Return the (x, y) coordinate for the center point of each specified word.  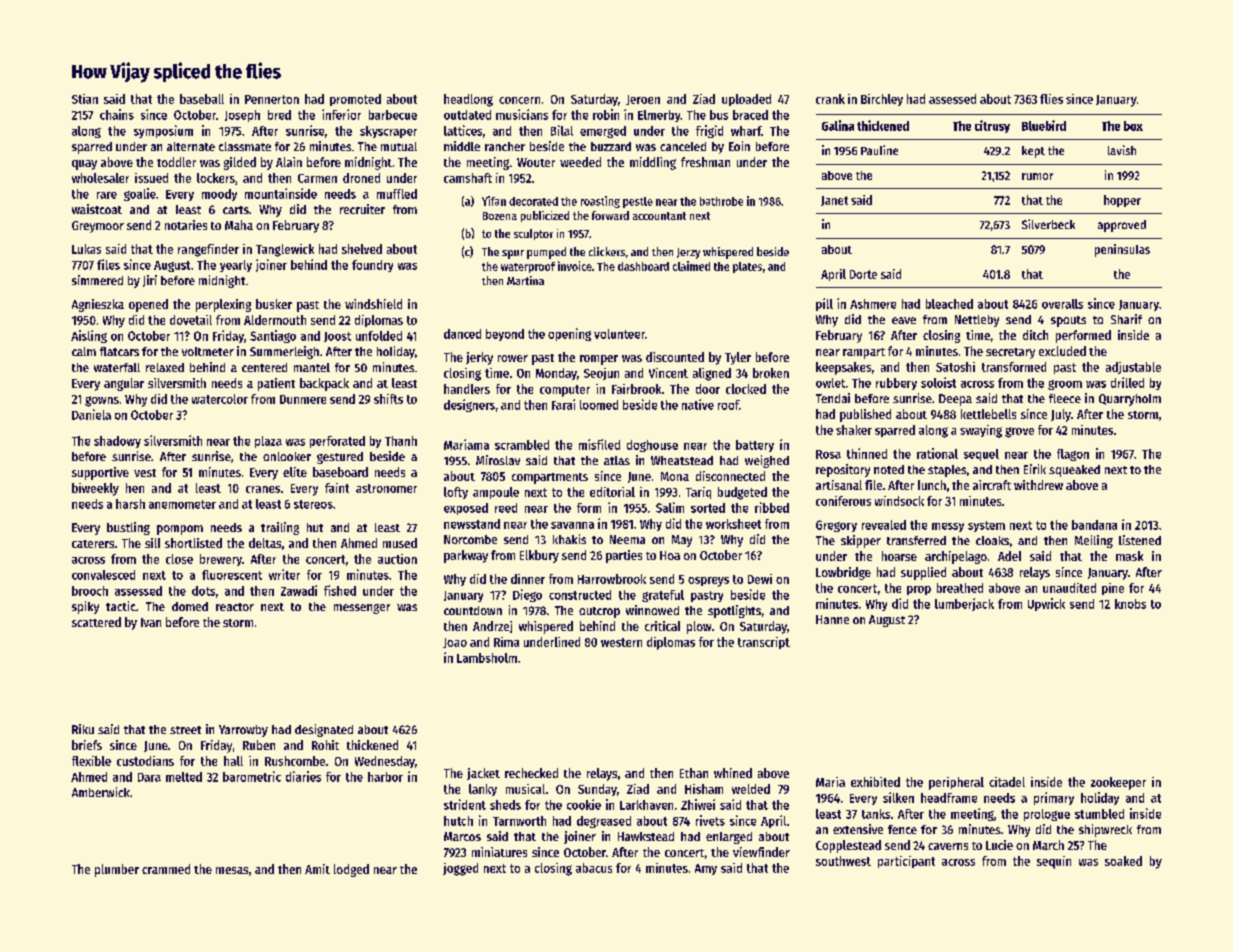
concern (519, 100)
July (1061, 415)
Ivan (151, 622)
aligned (712, 374)
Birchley (882, 100)
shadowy (117, 442)
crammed (166, 869)
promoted (355, 100)
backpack (324, 384)
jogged (460, 869)
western (621, 642)
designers (469, 405)
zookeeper (1118, 783)
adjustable (1133, 368)
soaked (1123, 861)
